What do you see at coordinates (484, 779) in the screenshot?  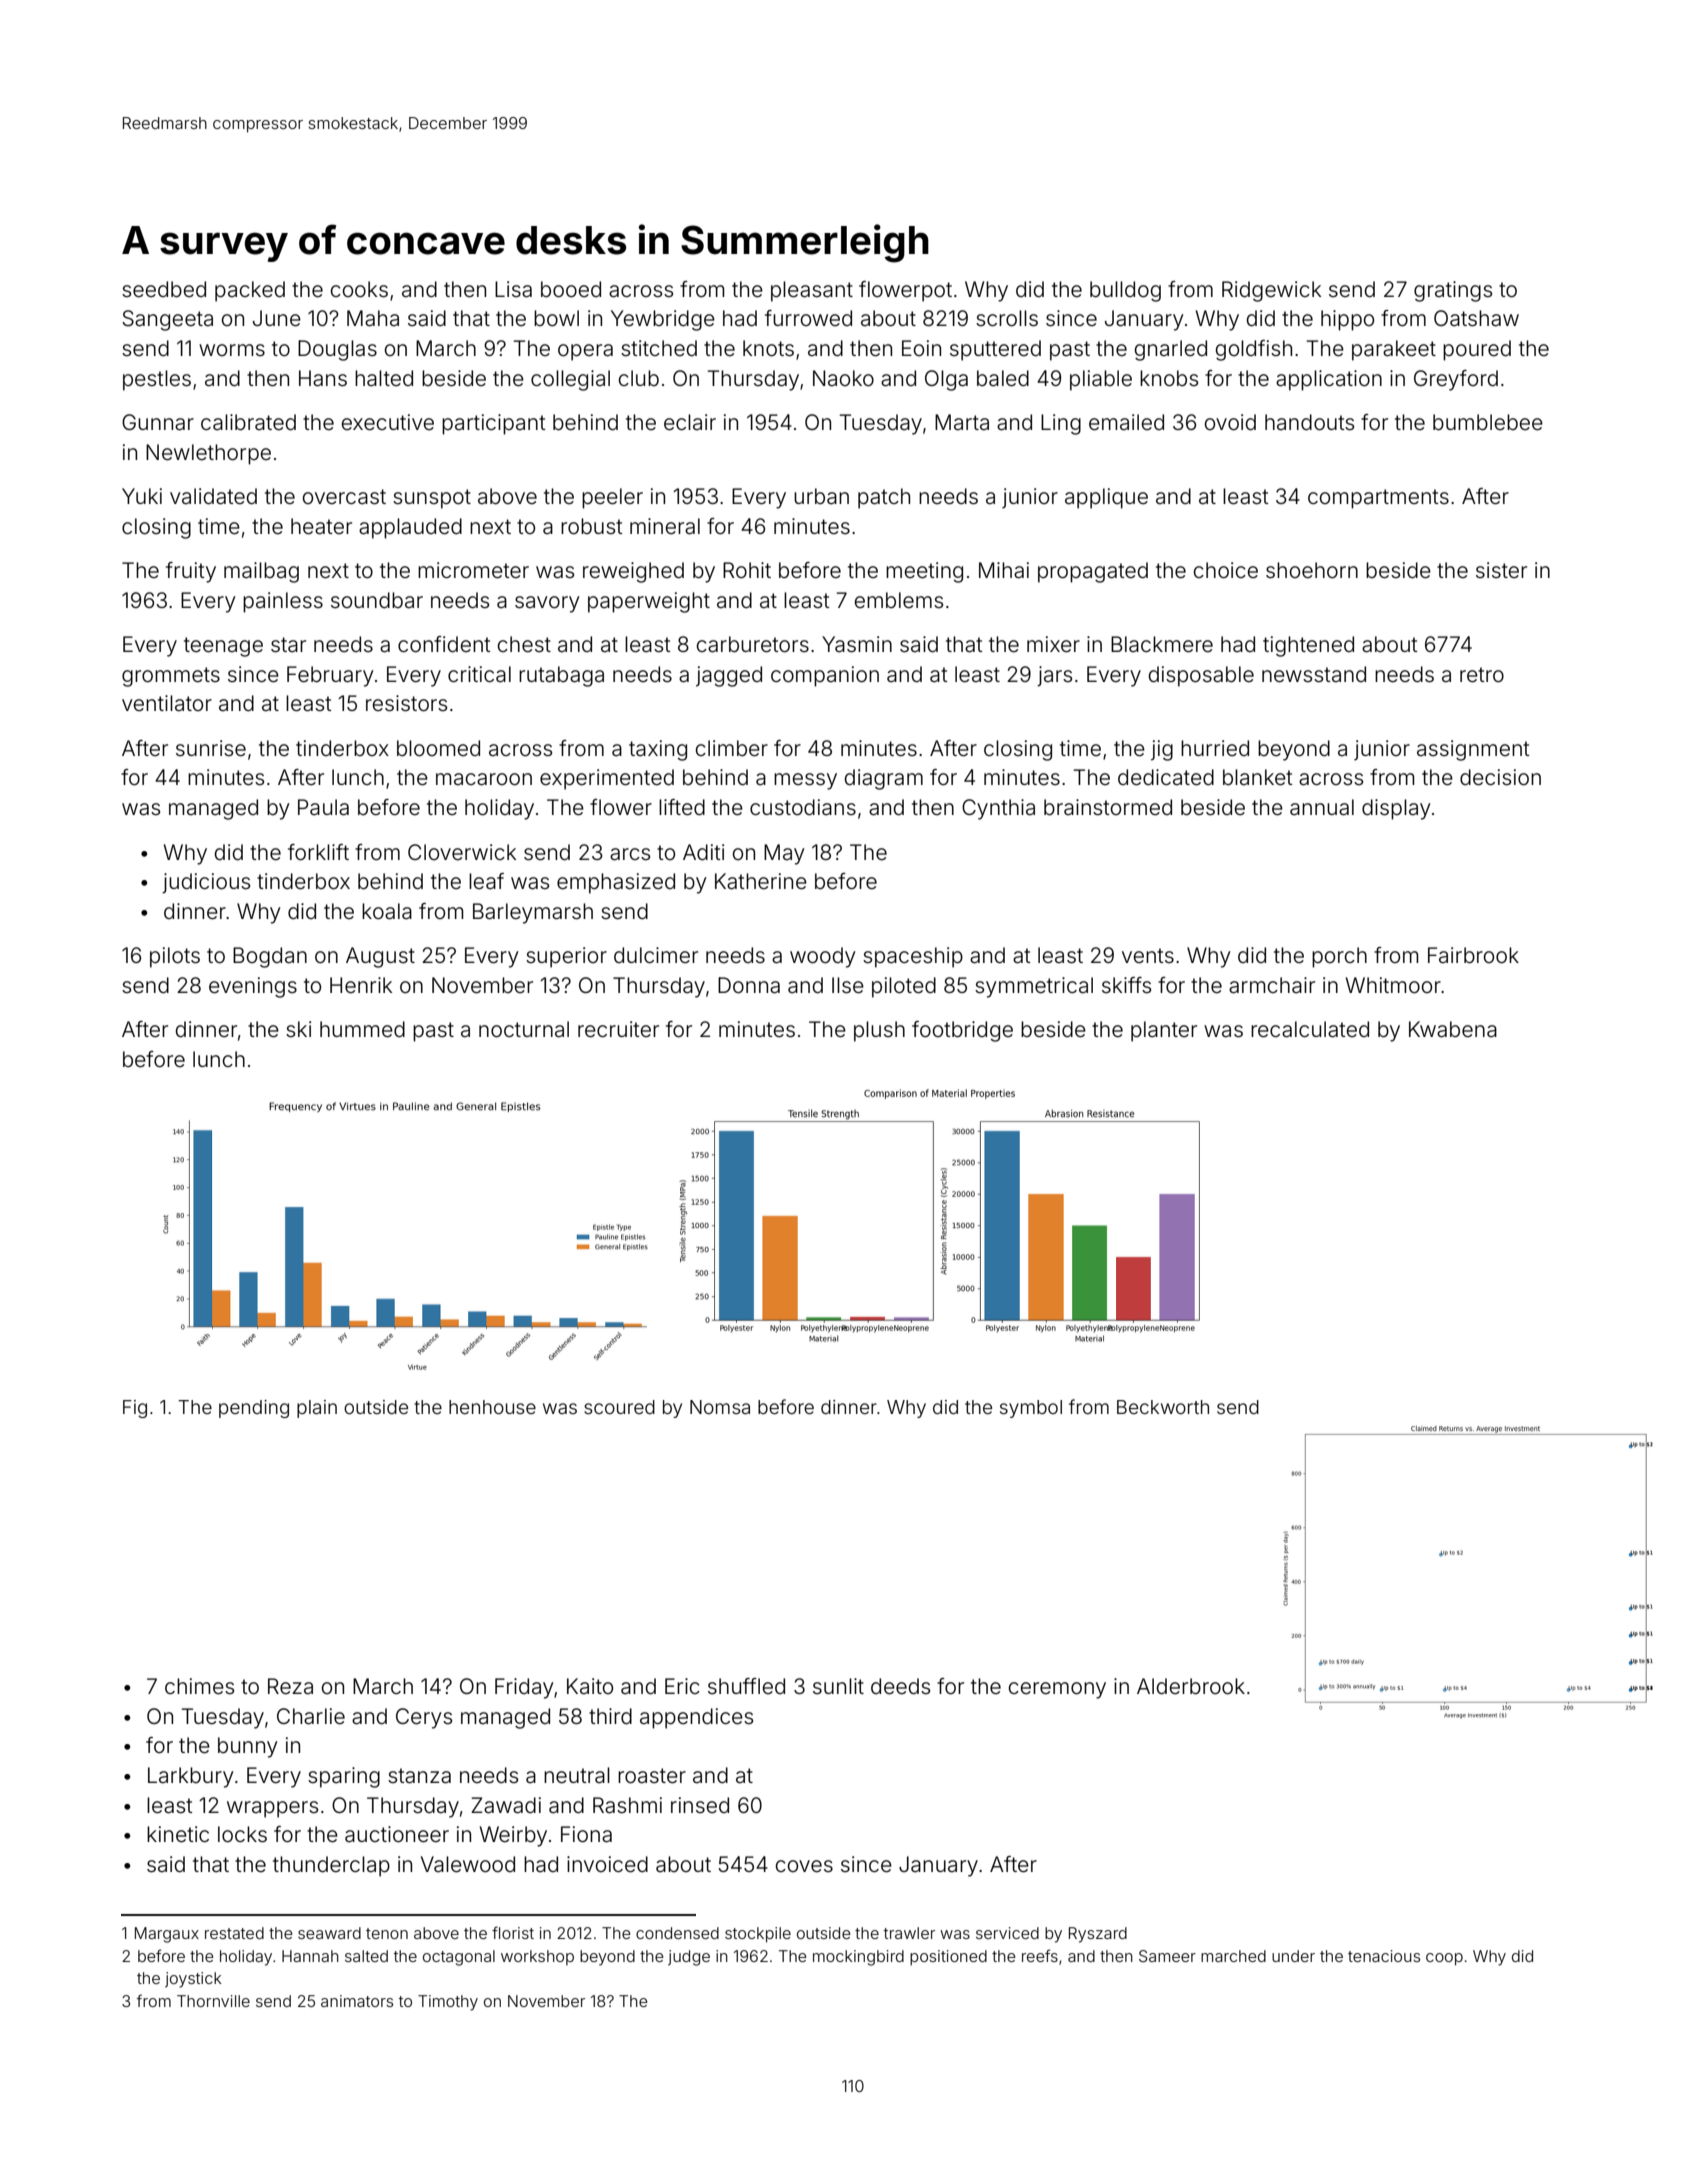 I see `macaroon` at bounding box center [484, 779].
